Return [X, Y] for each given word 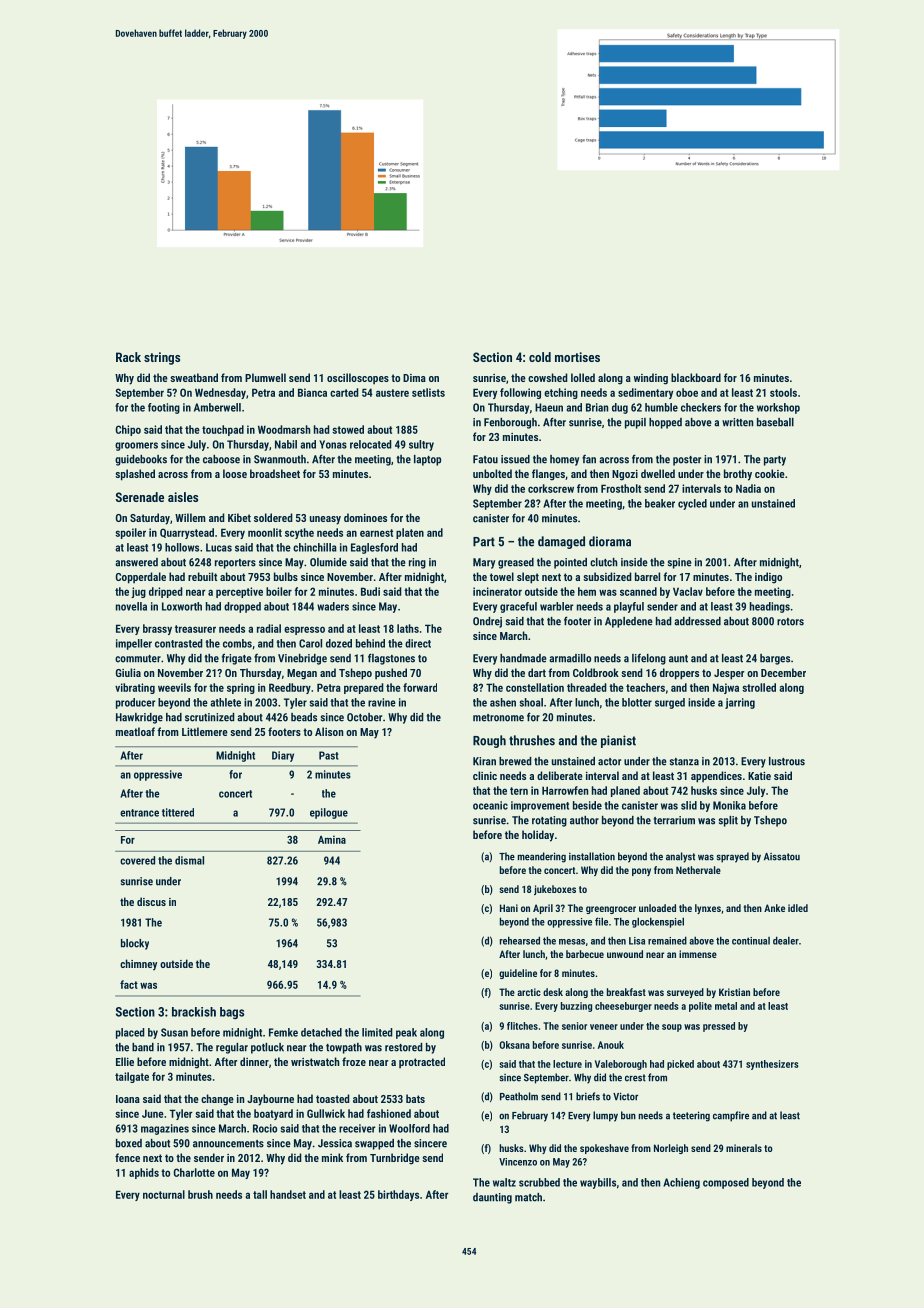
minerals [744, 1148]
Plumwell [265, 377]
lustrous [787, 761]
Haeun [549, 407]
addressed [697, 621]
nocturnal [164, 1194]
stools [783, 392]
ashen [503, 702]
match [528, 1197]
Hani [509, 908]
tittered [178, 812]
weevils [174, 687]
